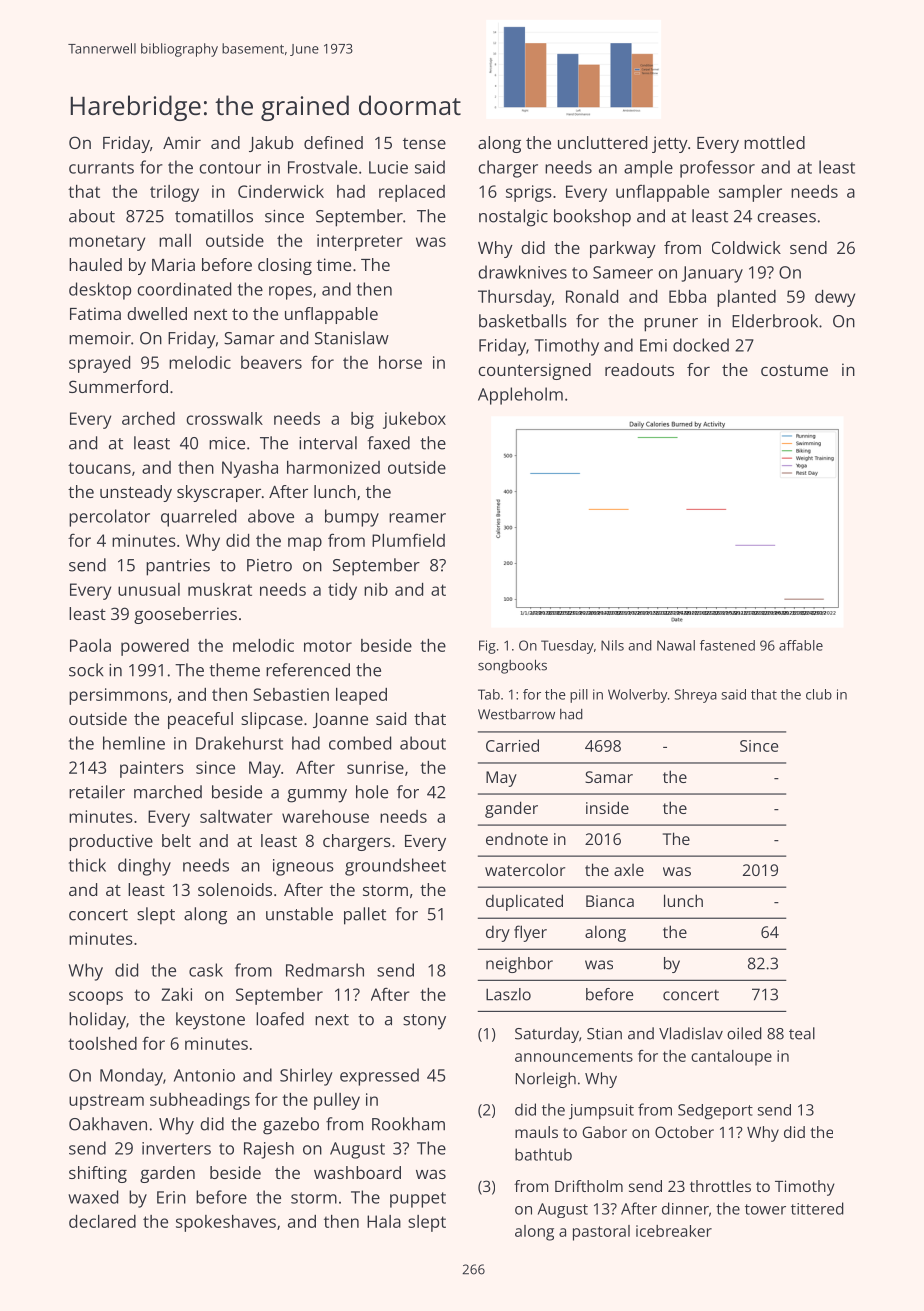 The height and width of the page is (1311, 924). What do you see at coordinates (695, 696) in the page?
I see `Shreya` at bounding box center [695, 696].
